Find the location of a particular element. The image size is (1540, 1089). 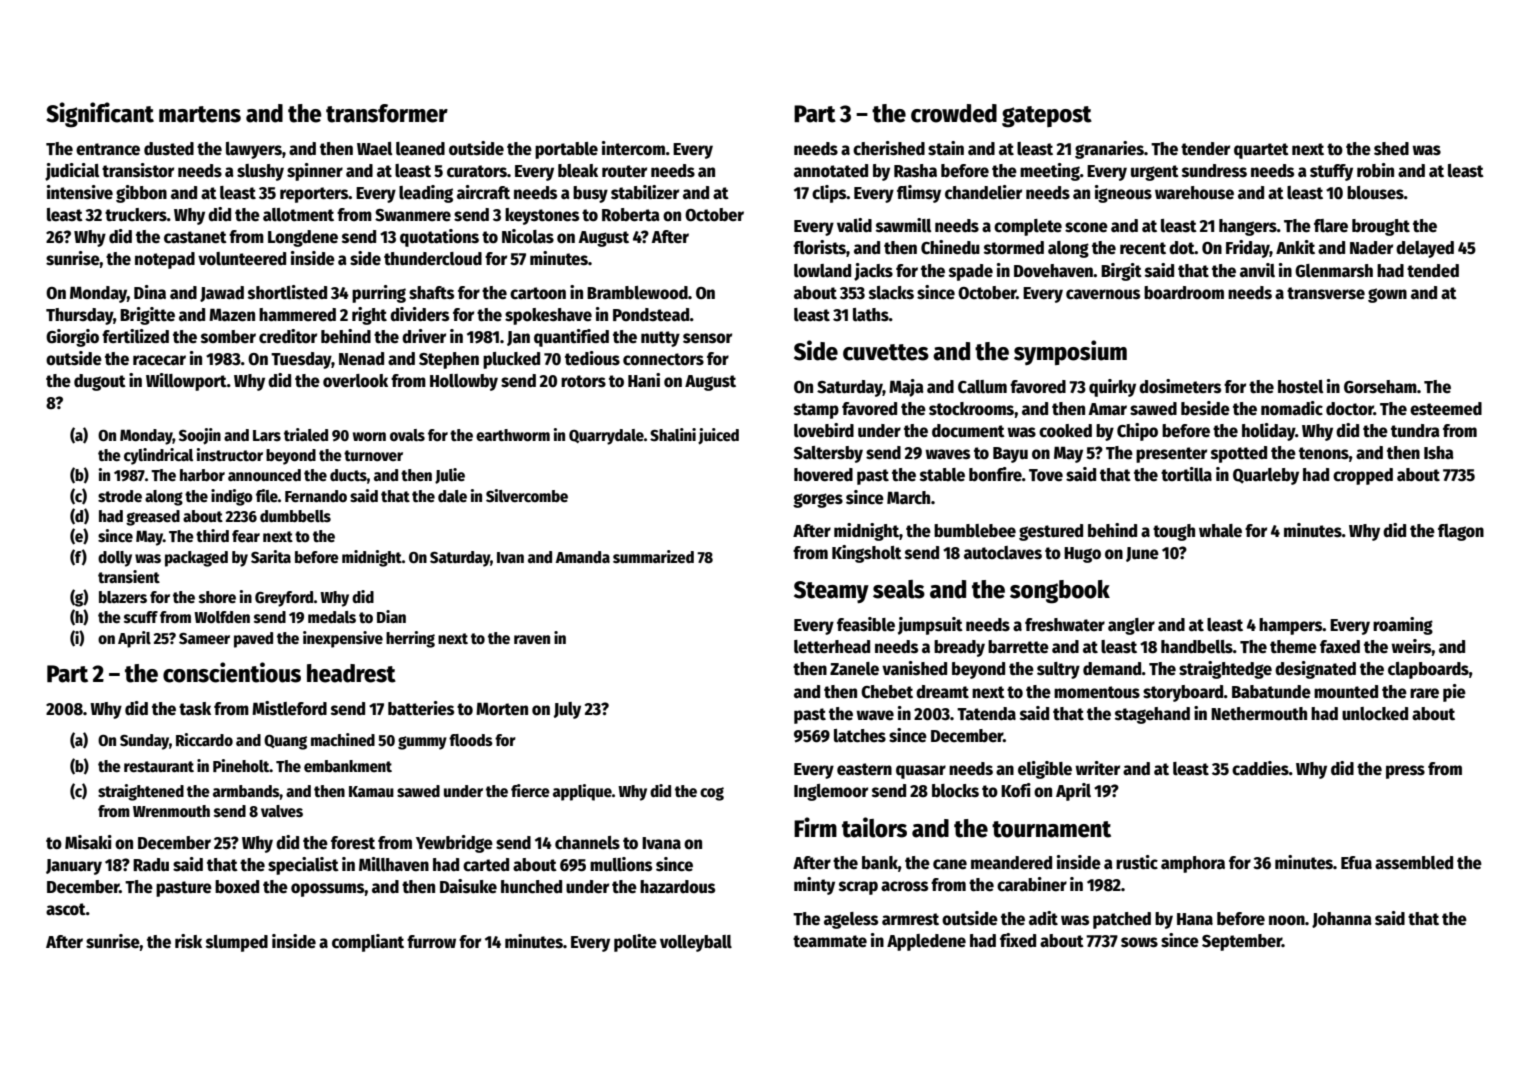

compliant is located at coordinates (368, 943).
